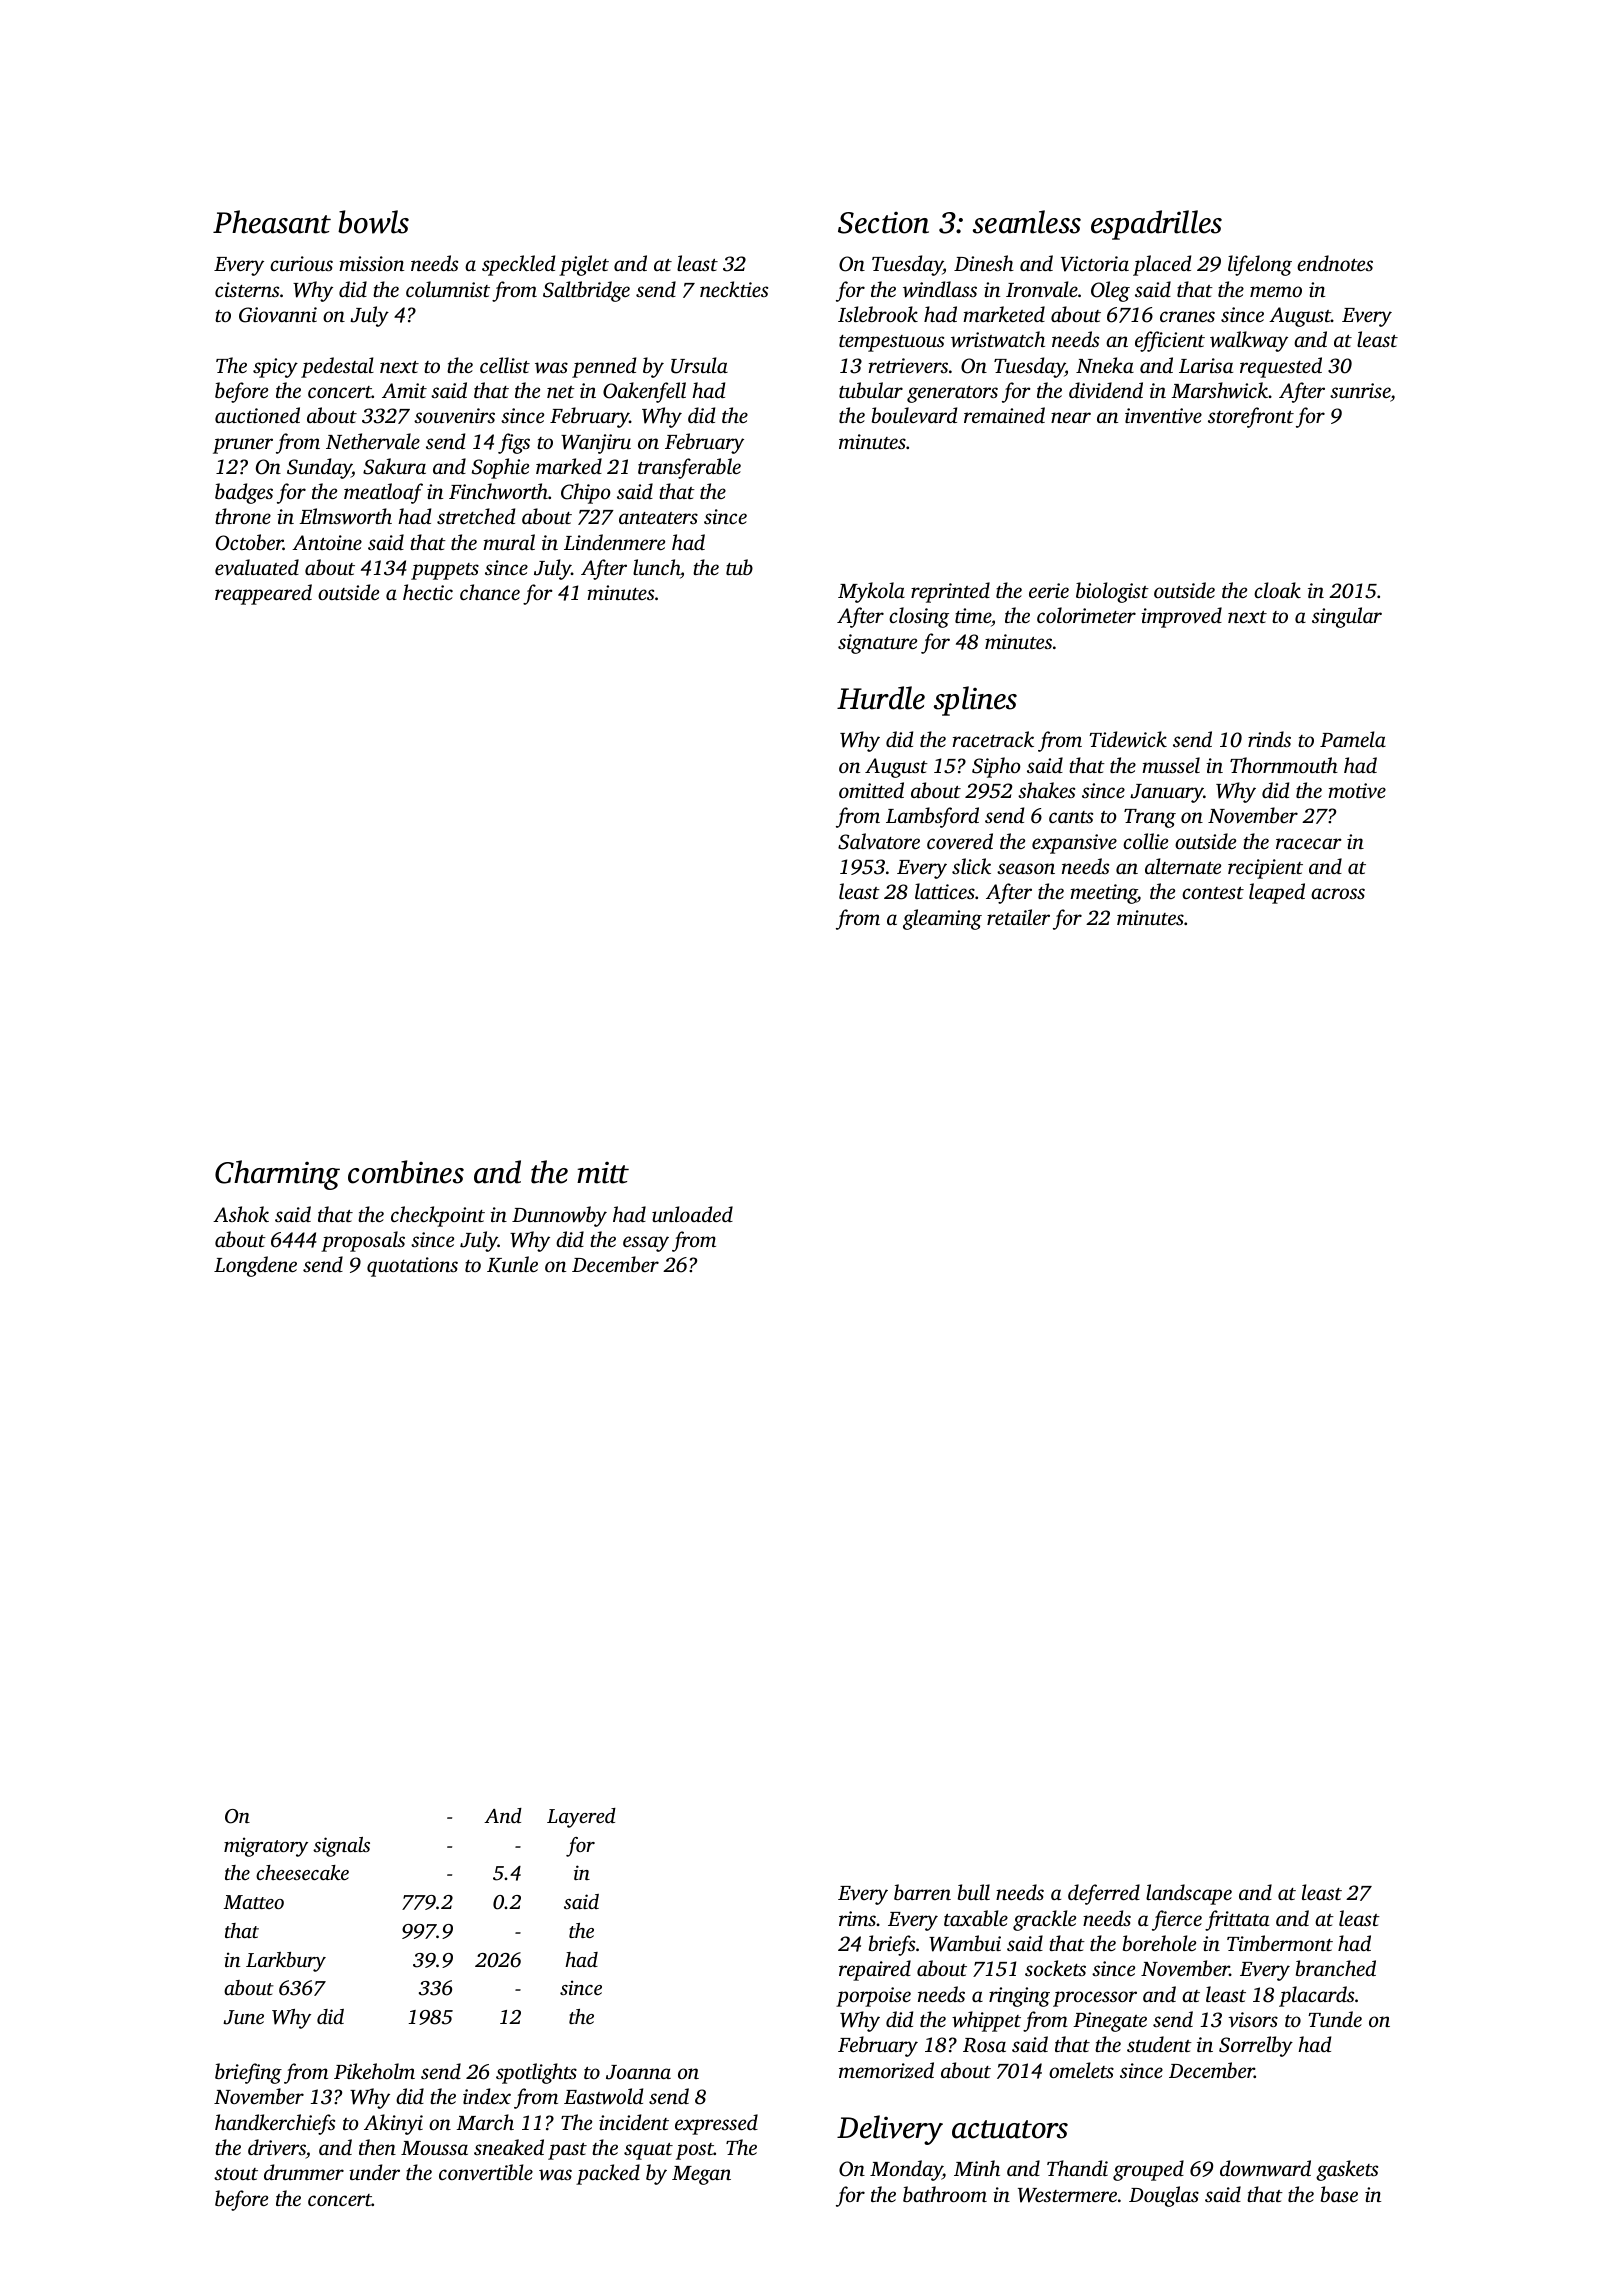 The height and width of the screenshot is (2292, 1620). Describe the element at coordinates (518, 265) in the screenshot. I see `speckled` at that location.
